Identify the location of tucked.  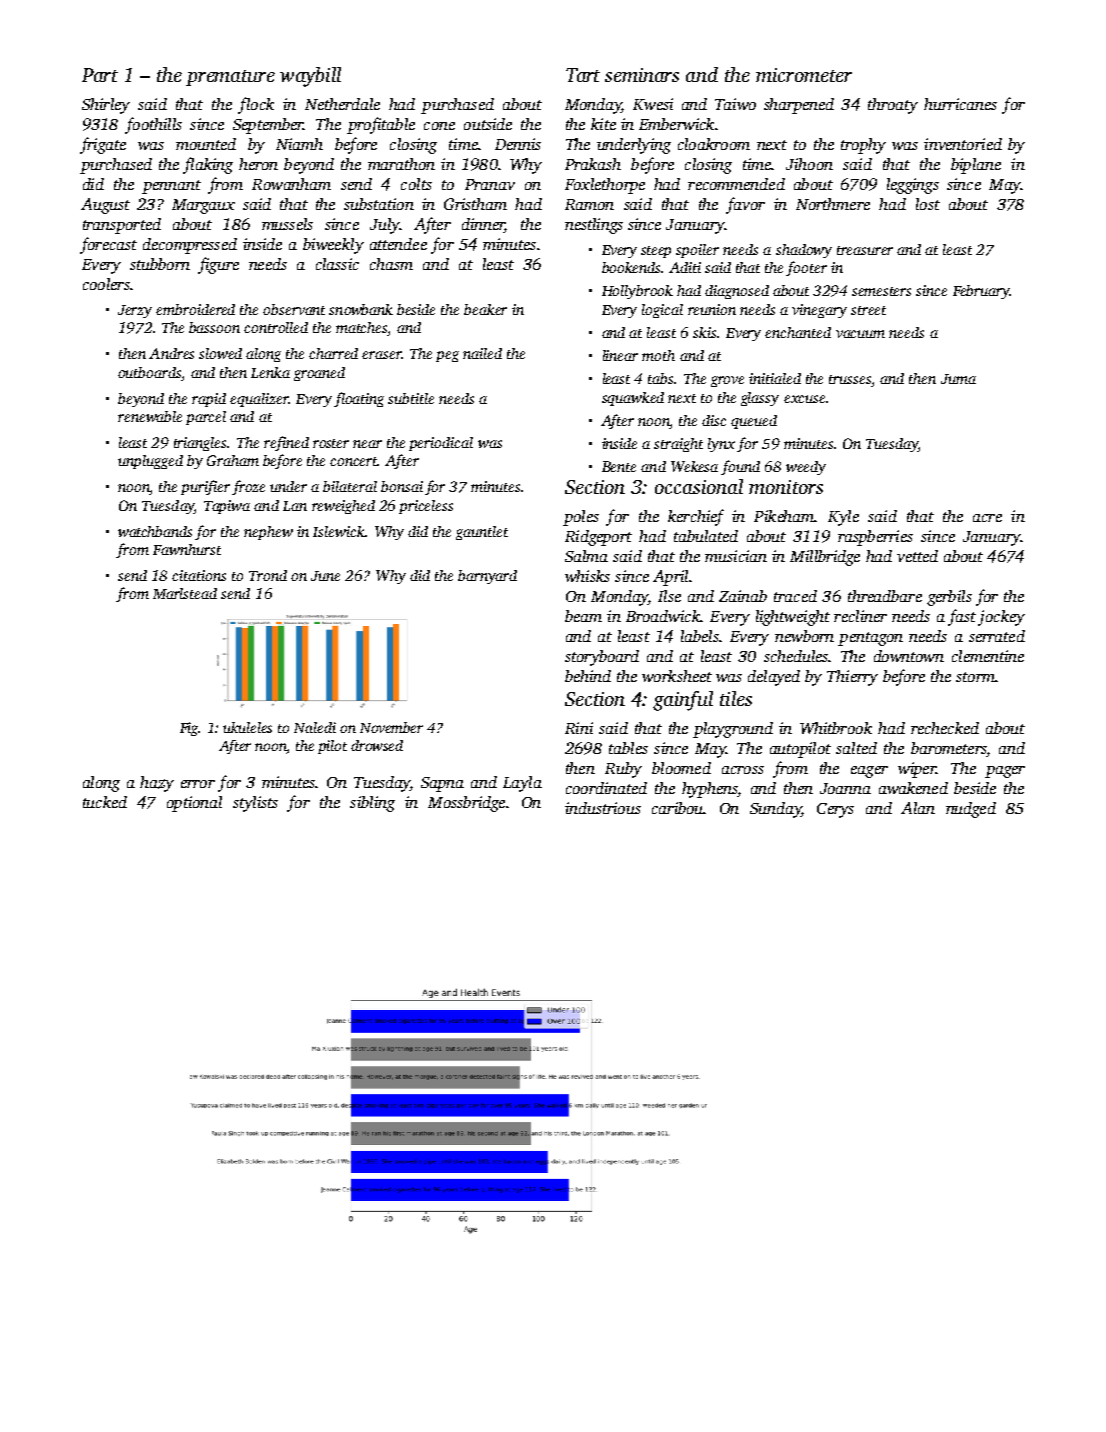
(105, 802).
